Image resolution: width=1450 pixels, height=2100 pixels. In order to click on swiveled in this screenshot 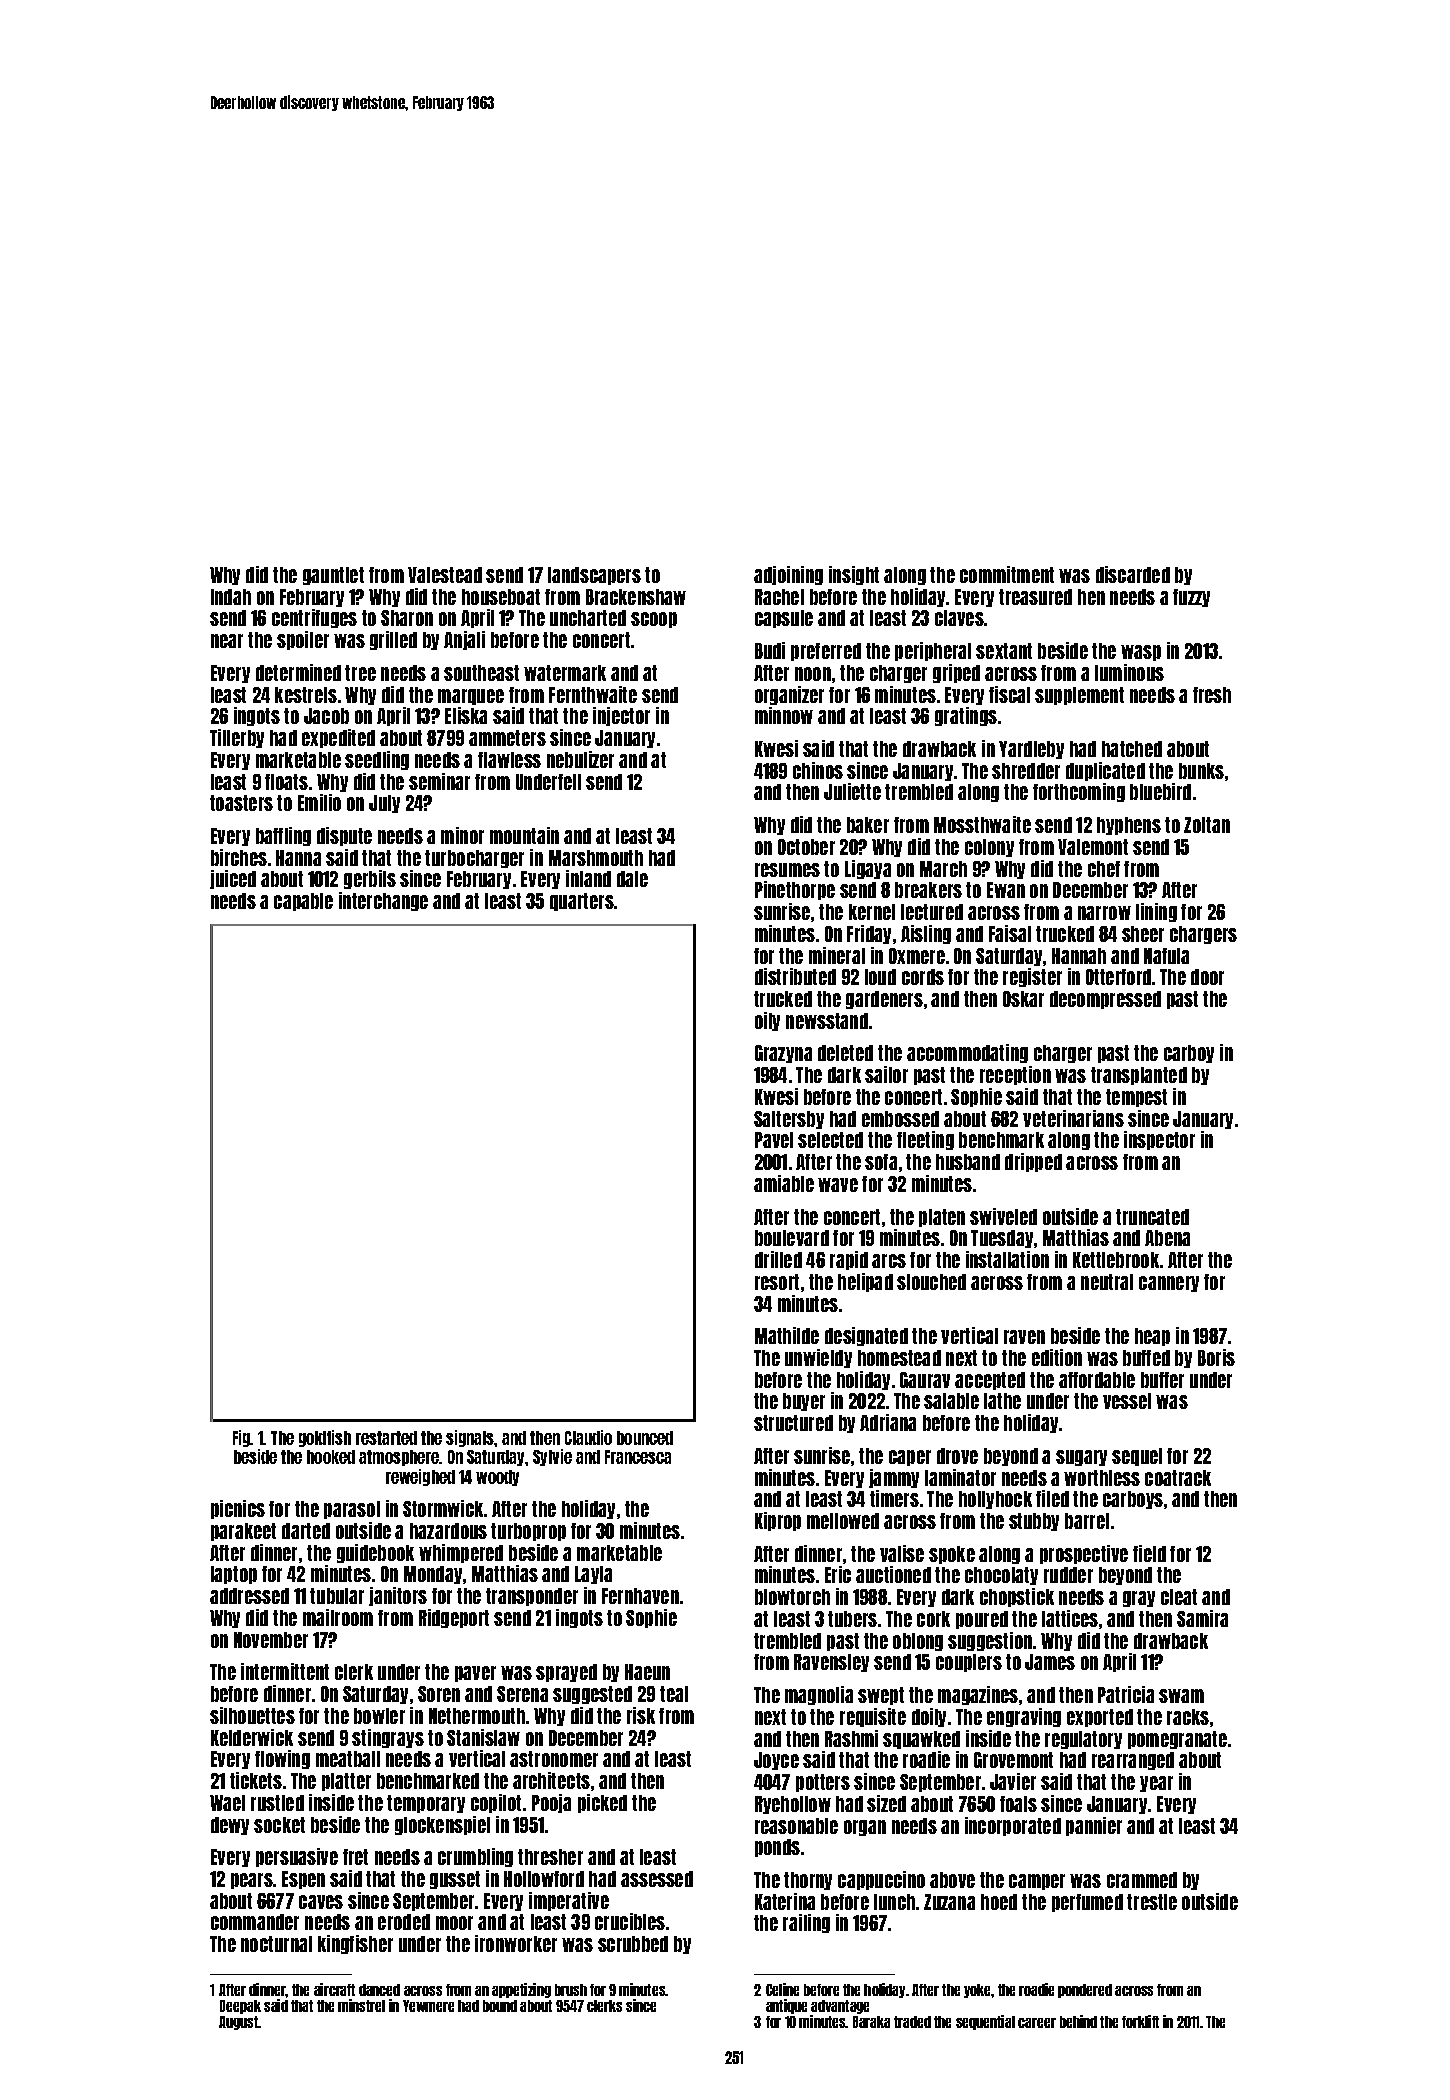, I will do `click(1003, 1216)`.
